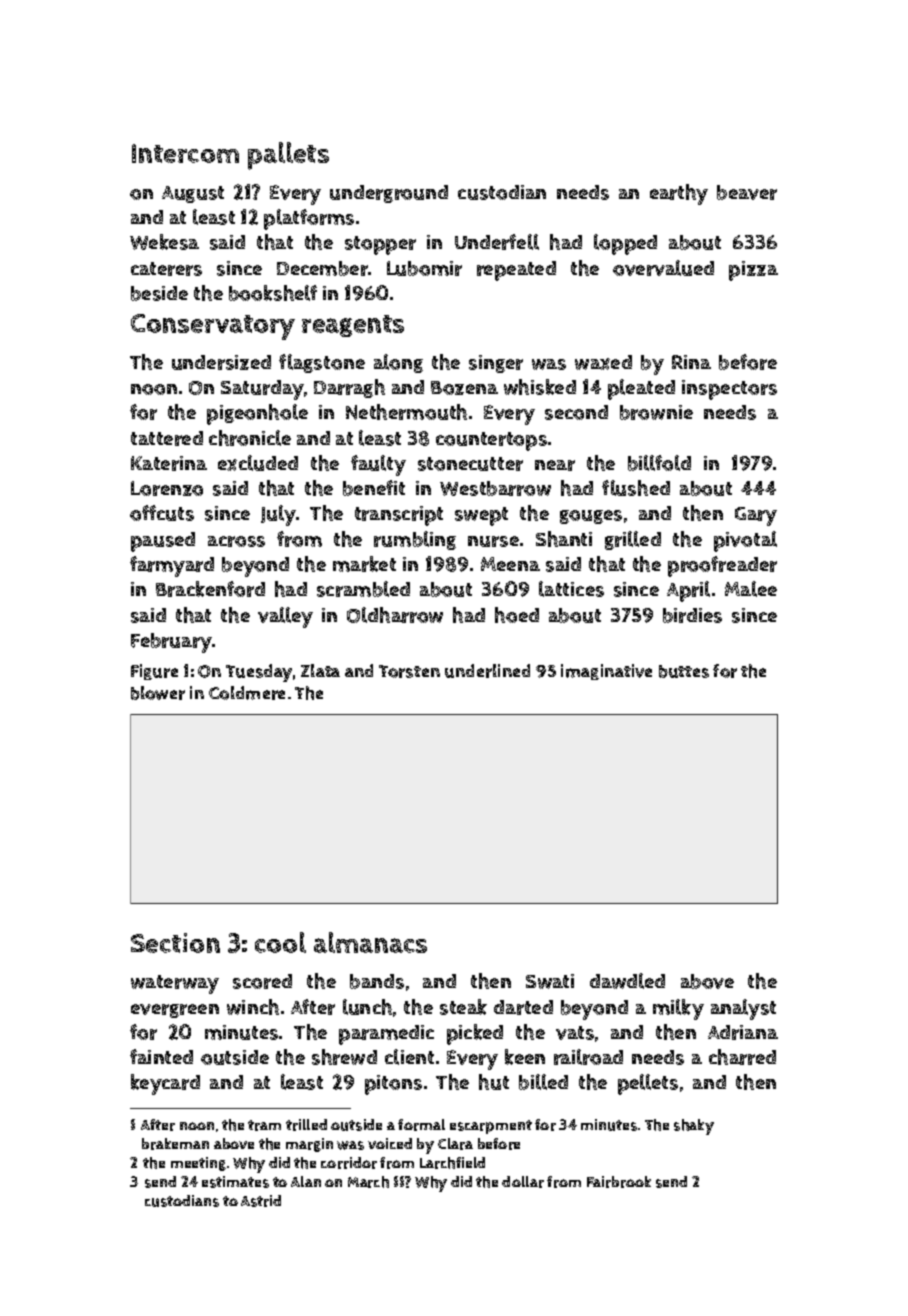 This document has width=908, height=1316. What do you see at coordinates (756, 516) in the document?
I see `Gary` at bounding box center [756, 516].
